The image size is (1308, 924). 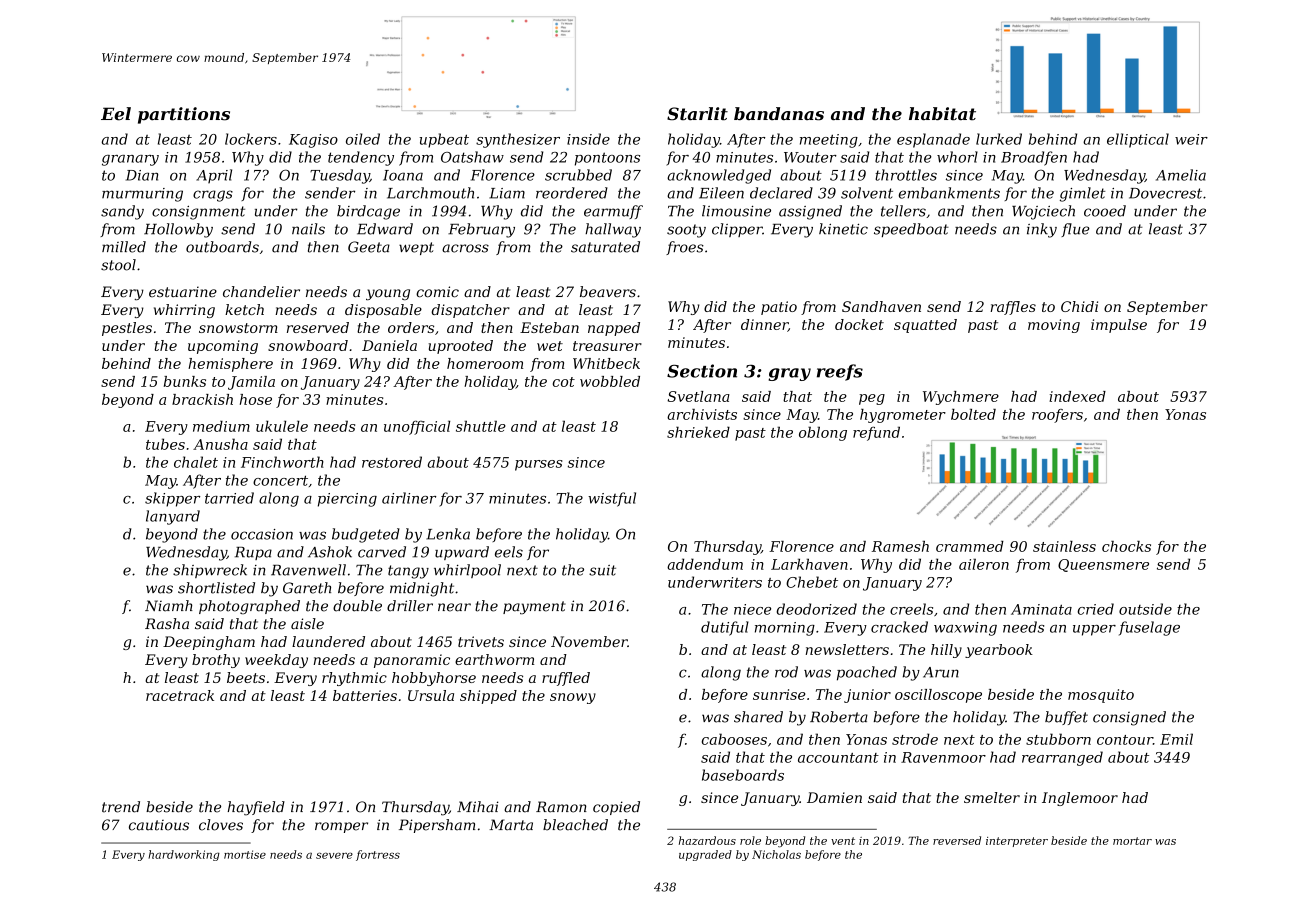 I want to click on upcoming, so click(x=223, y=347).
